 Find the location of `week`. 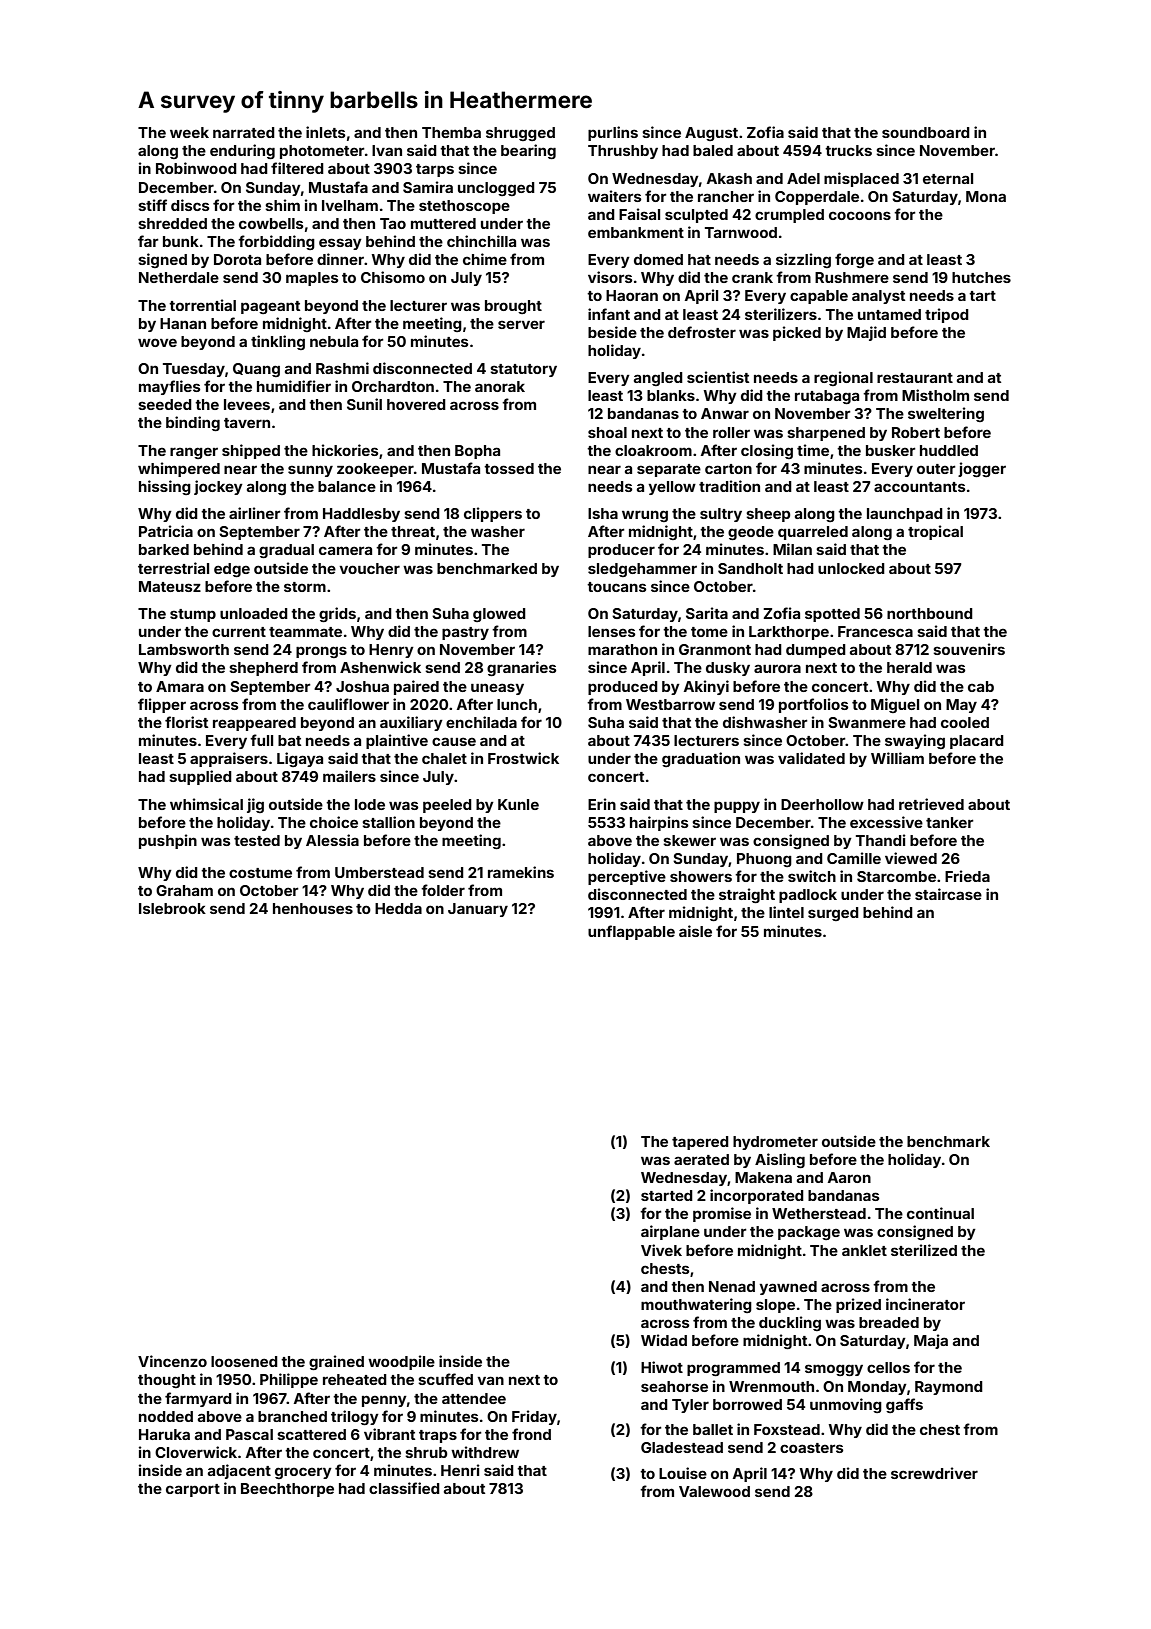

week is located at coordinates (189, 132).
